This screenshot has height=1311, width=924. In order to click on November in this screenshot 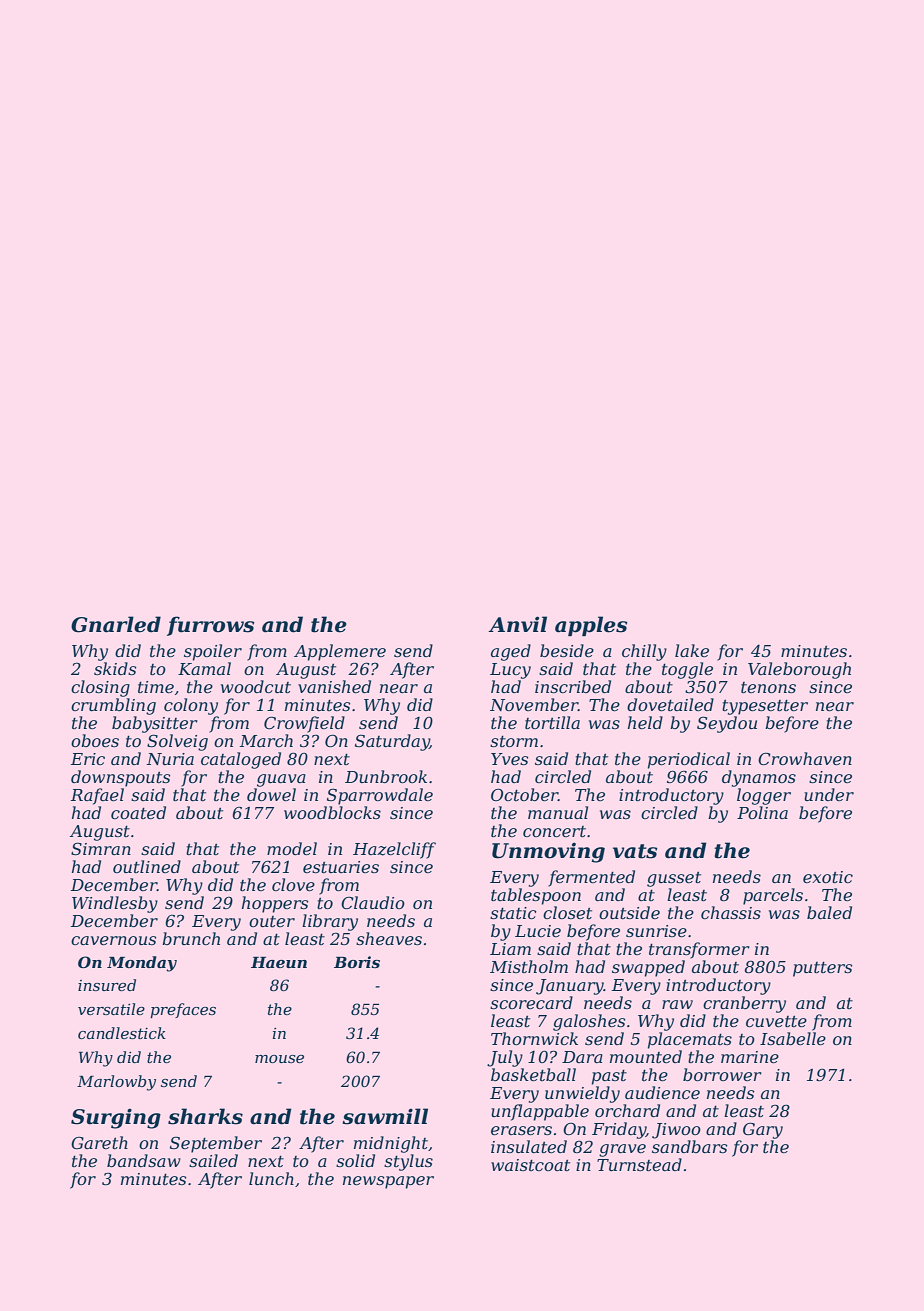, I will do `click(534, 704)`.
